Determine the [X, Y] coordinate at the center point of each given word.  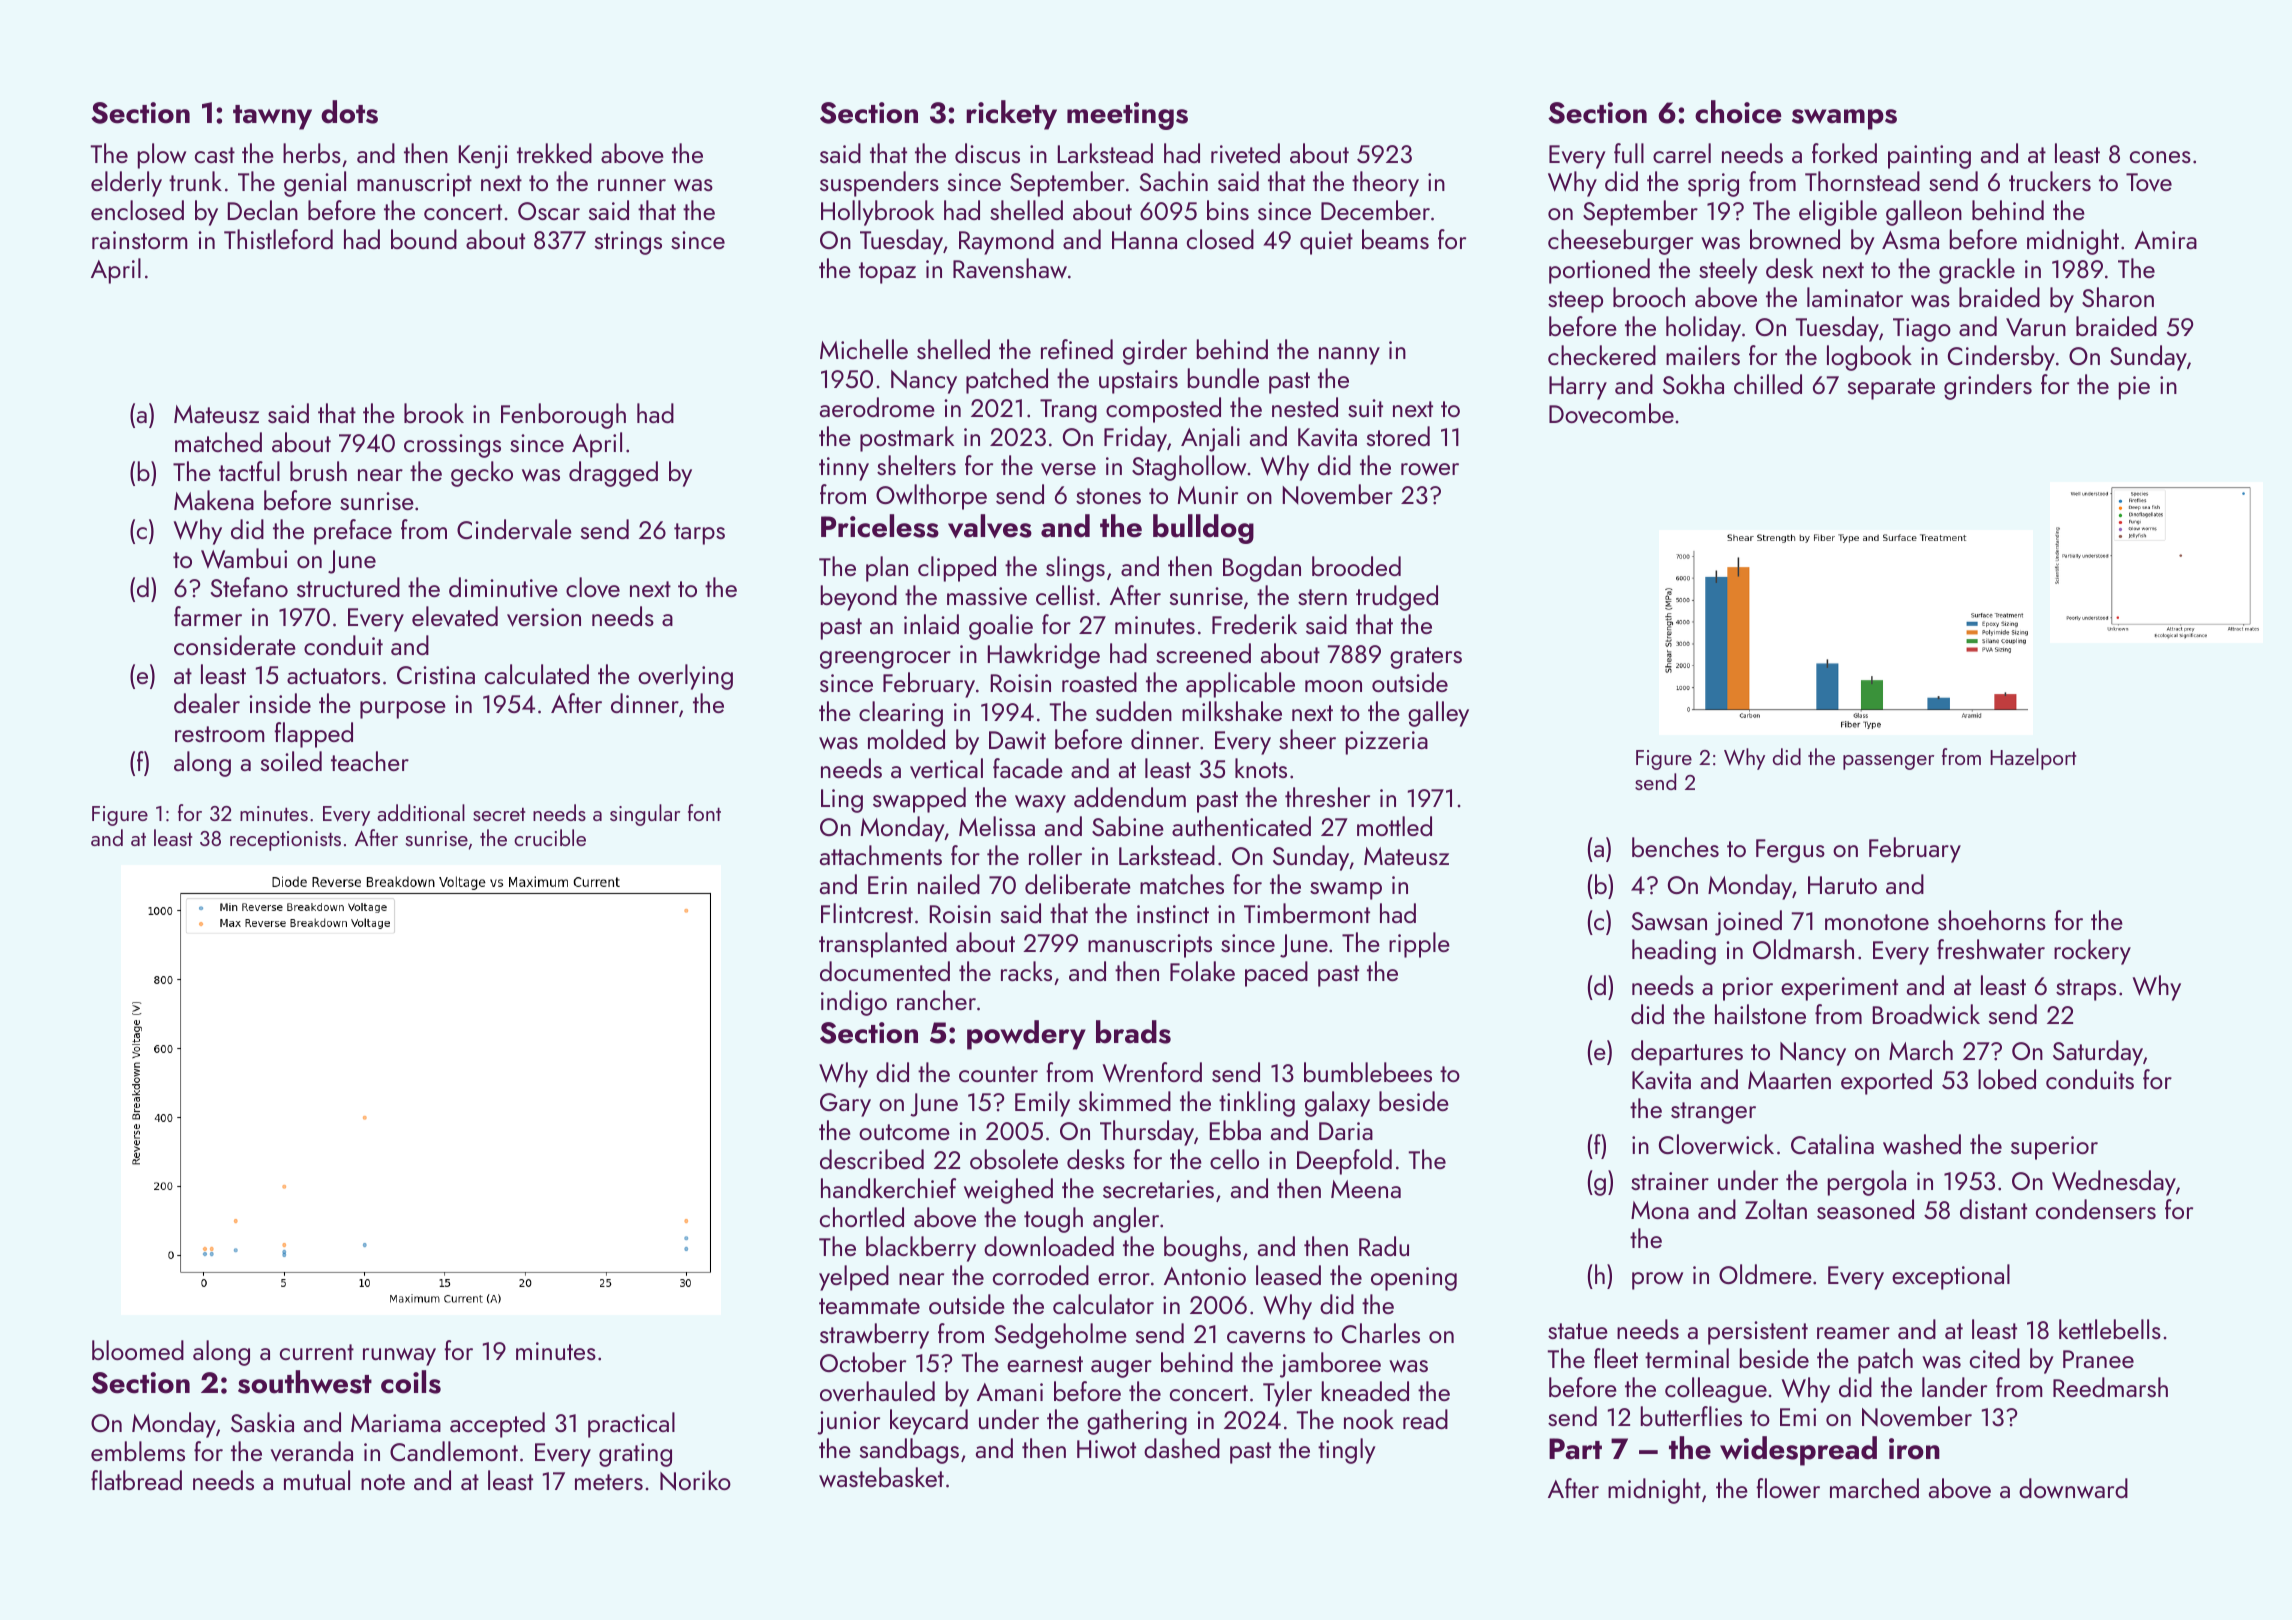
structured [348, 587]
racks [1026, 971]
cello [1234, 1159]
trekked [554, 153]
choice [1738, 112]
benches [1675, 847]
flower [1788, 1488]
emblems [138, 1451]
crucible [550, 837]
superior [2054, 1148]
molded [906, 739]
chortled [862, 1217]
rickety [1011, 115]
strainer [1670, 1181]
